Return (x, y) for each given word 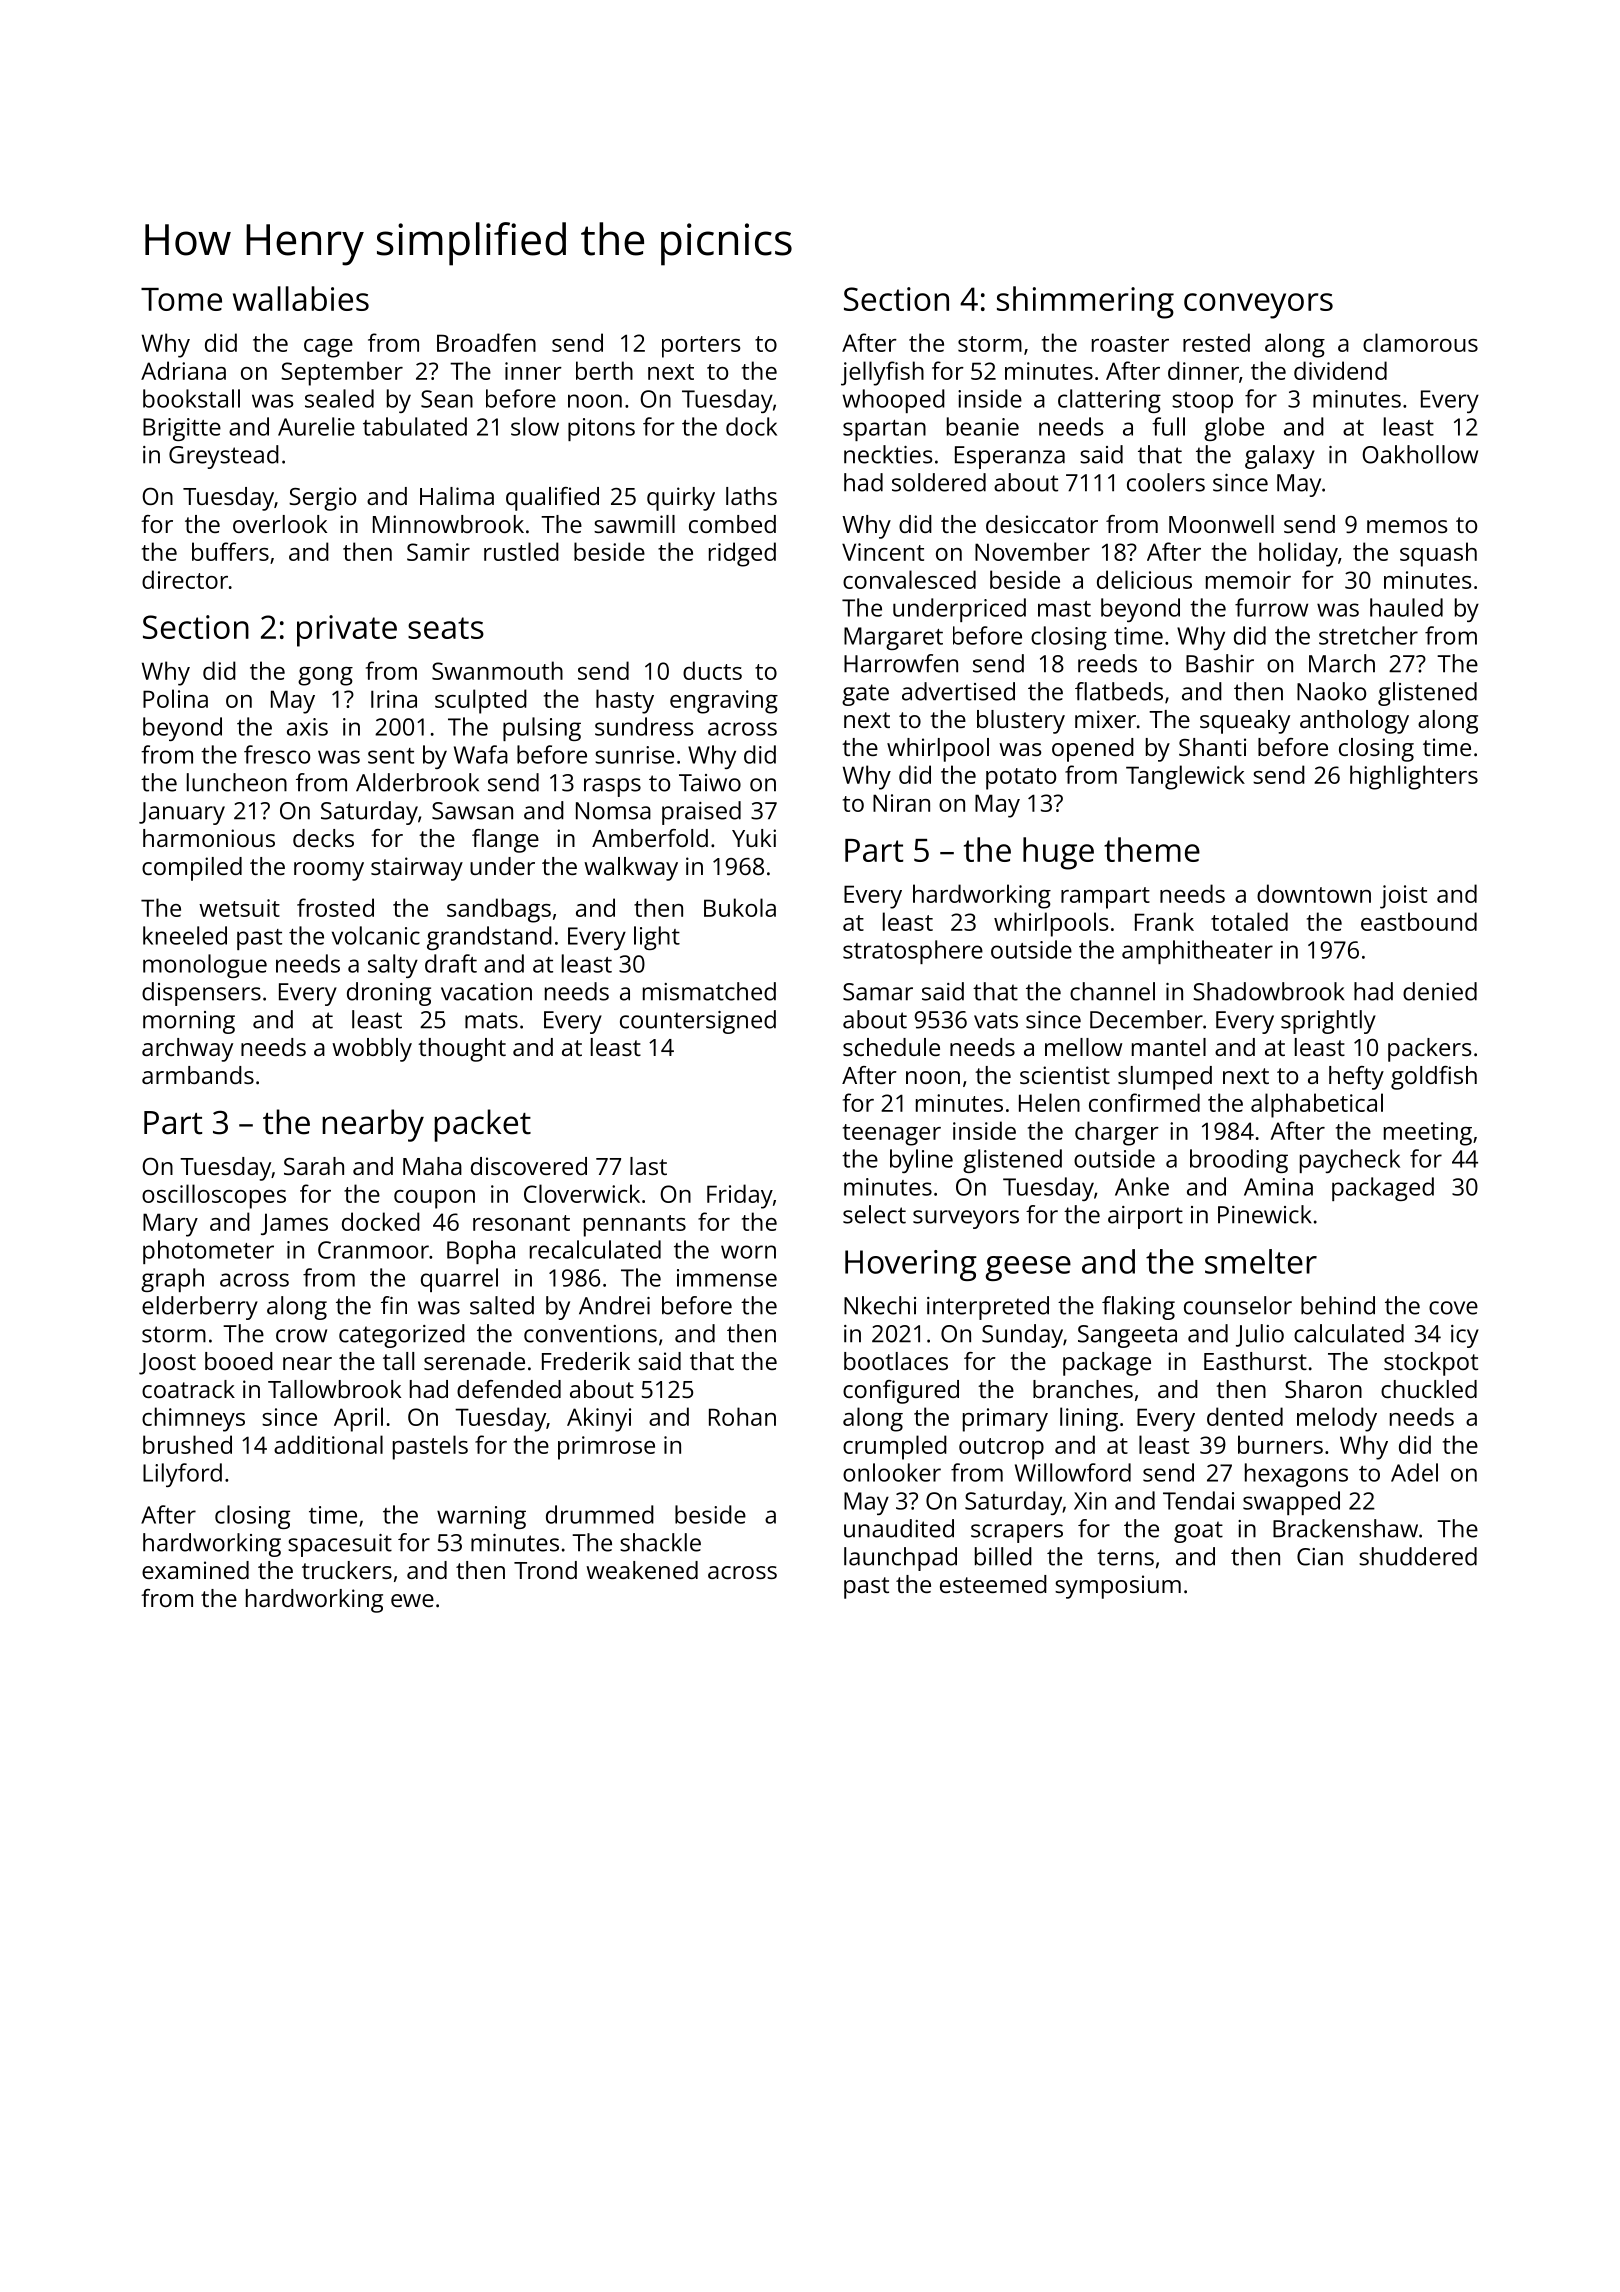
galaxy (1280, 457)
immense (727, 1278)
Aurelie (316, 426)
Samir (438, 552)
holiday (1298, 554)
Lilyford (182, 1475)
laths (751, 496)
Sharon (1323, 1389)
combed (732, 524)
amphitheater (1197, 952)
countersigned (698, 1022)
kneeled (185, 935)
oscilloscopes (214, 1196)
